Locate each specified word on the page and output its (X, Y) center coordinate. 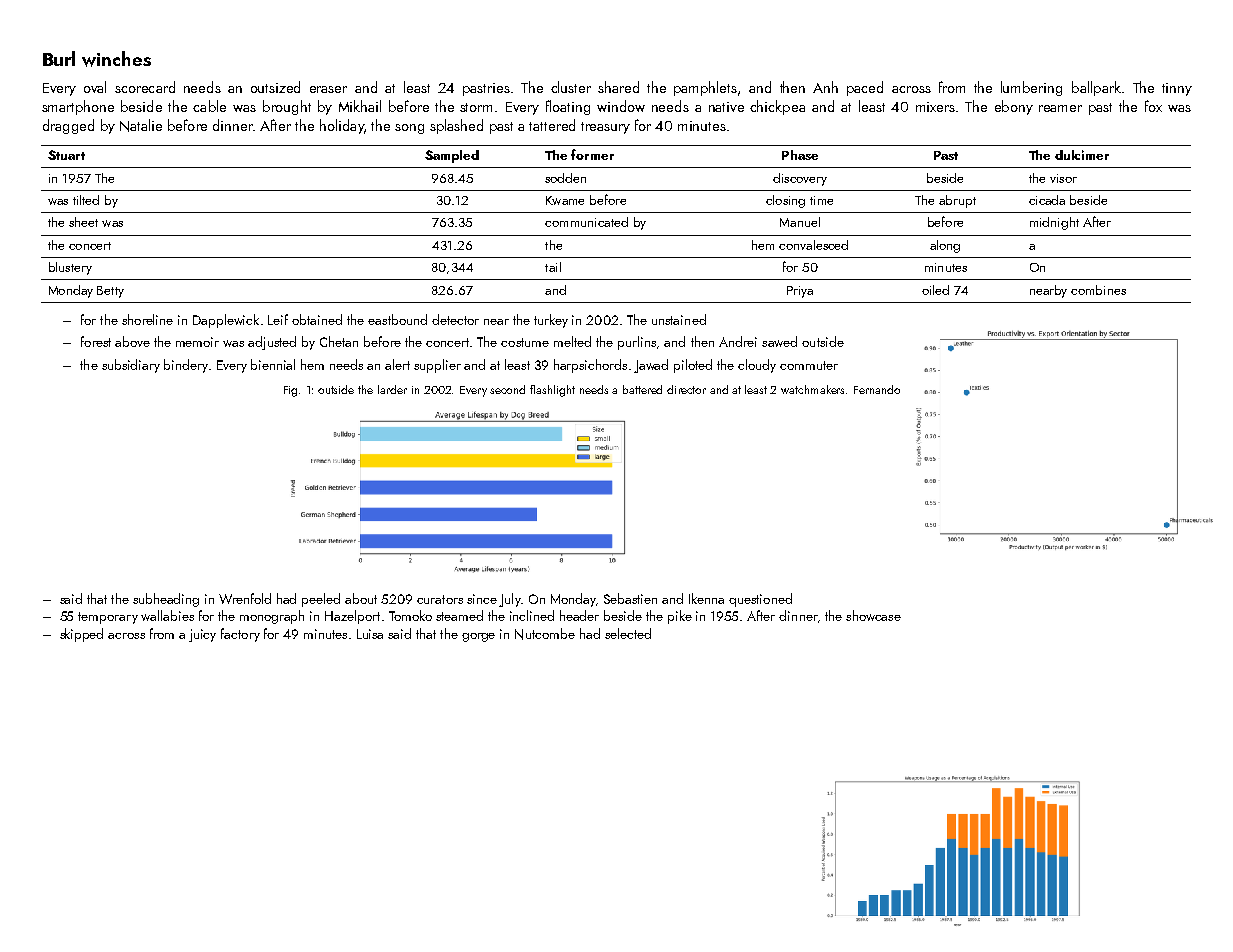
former (592, 154)
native (726, 107)
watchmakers (812, 389)
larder (392, 389)
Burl (59, 58)
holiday (342, 126)
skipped (81, 635)
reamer (1060, 108)
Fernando (877, 389)
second (507, 389)
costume (525, 342)
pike (680, 617)
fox (1153, 106)
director (686, 389)
